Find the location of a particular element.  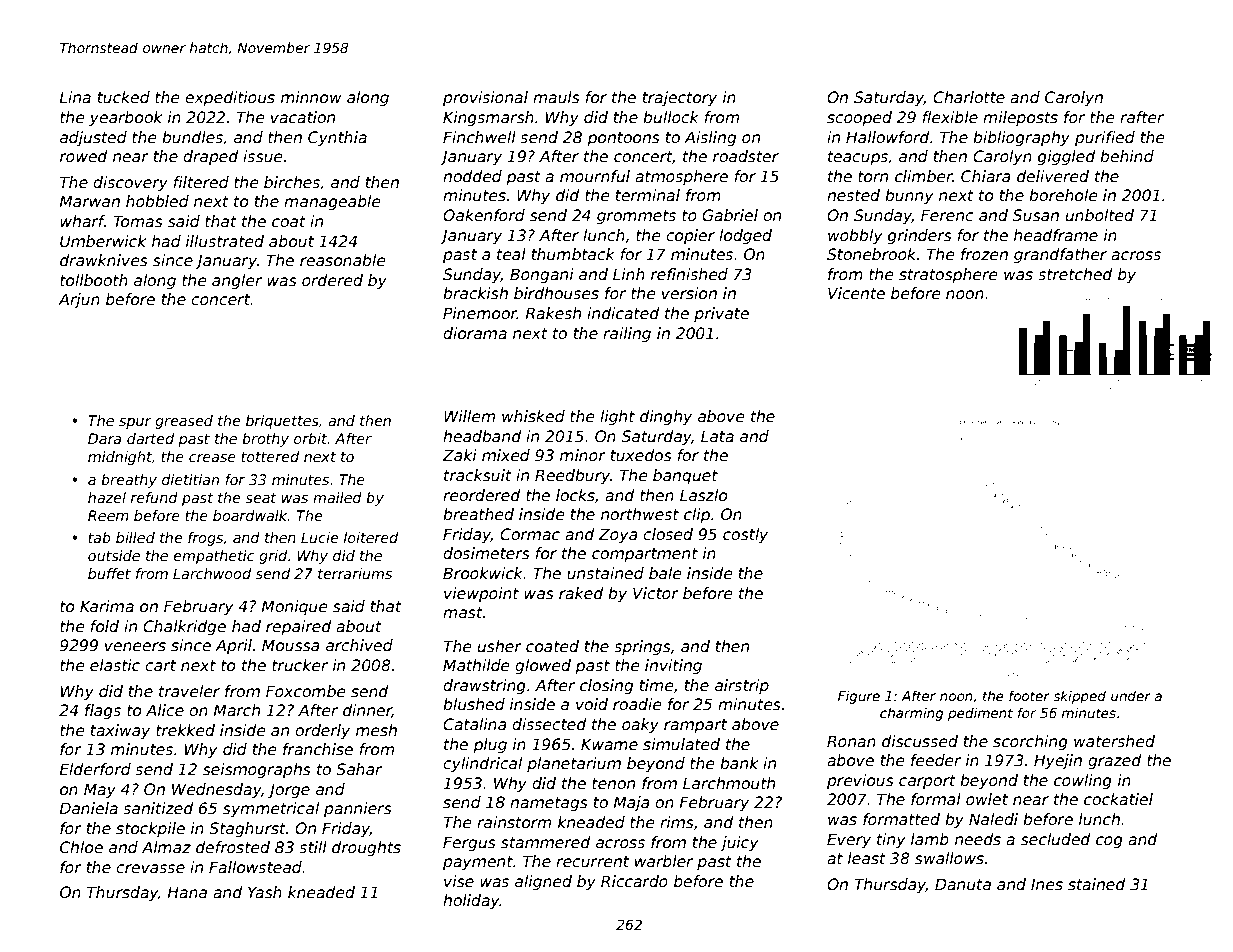

bank is located at coordinates (739, 763).
